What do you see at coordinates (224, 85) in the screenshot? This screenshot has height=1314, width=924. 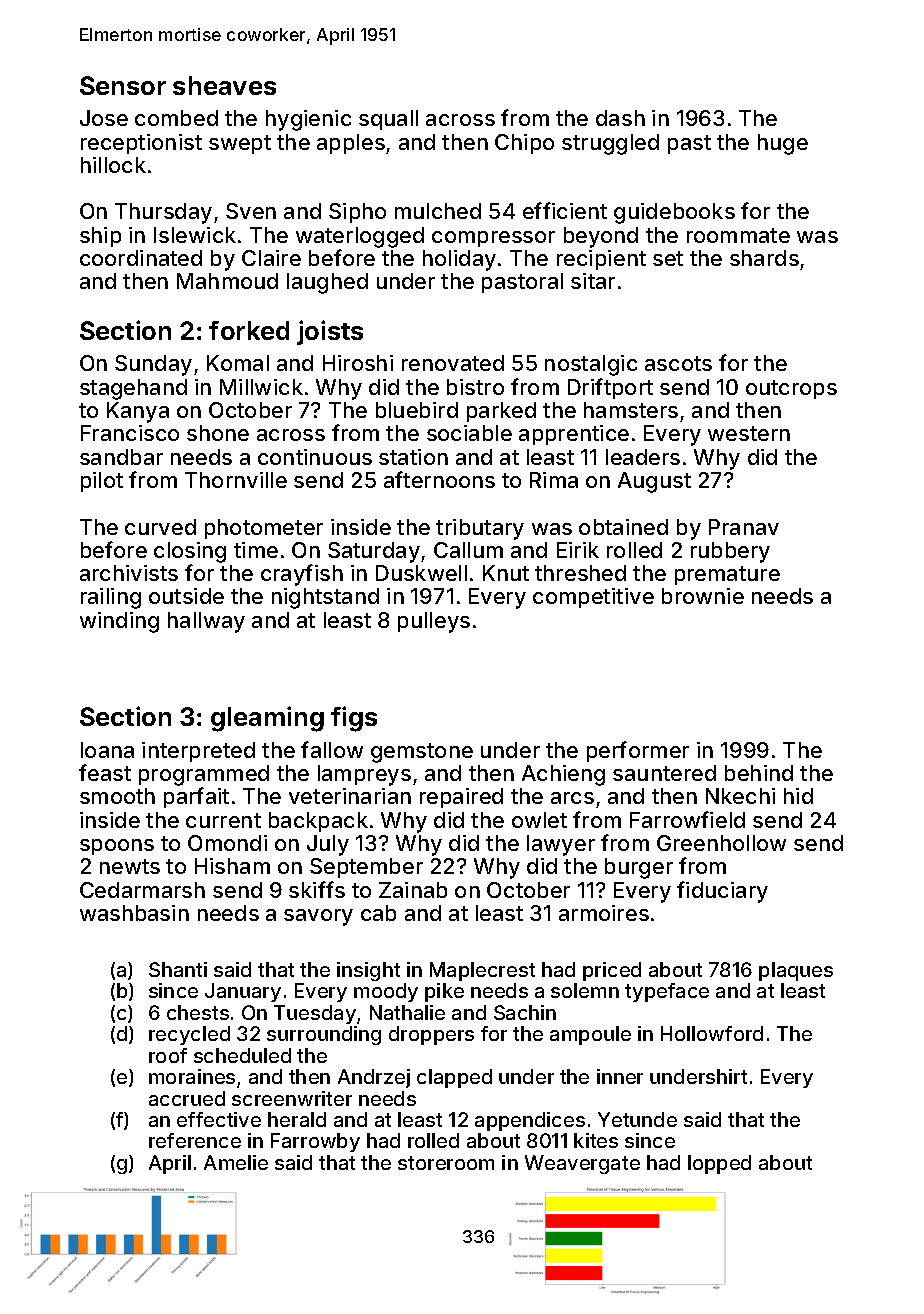 I see `sheaves` at bounding box center [224, 85].
